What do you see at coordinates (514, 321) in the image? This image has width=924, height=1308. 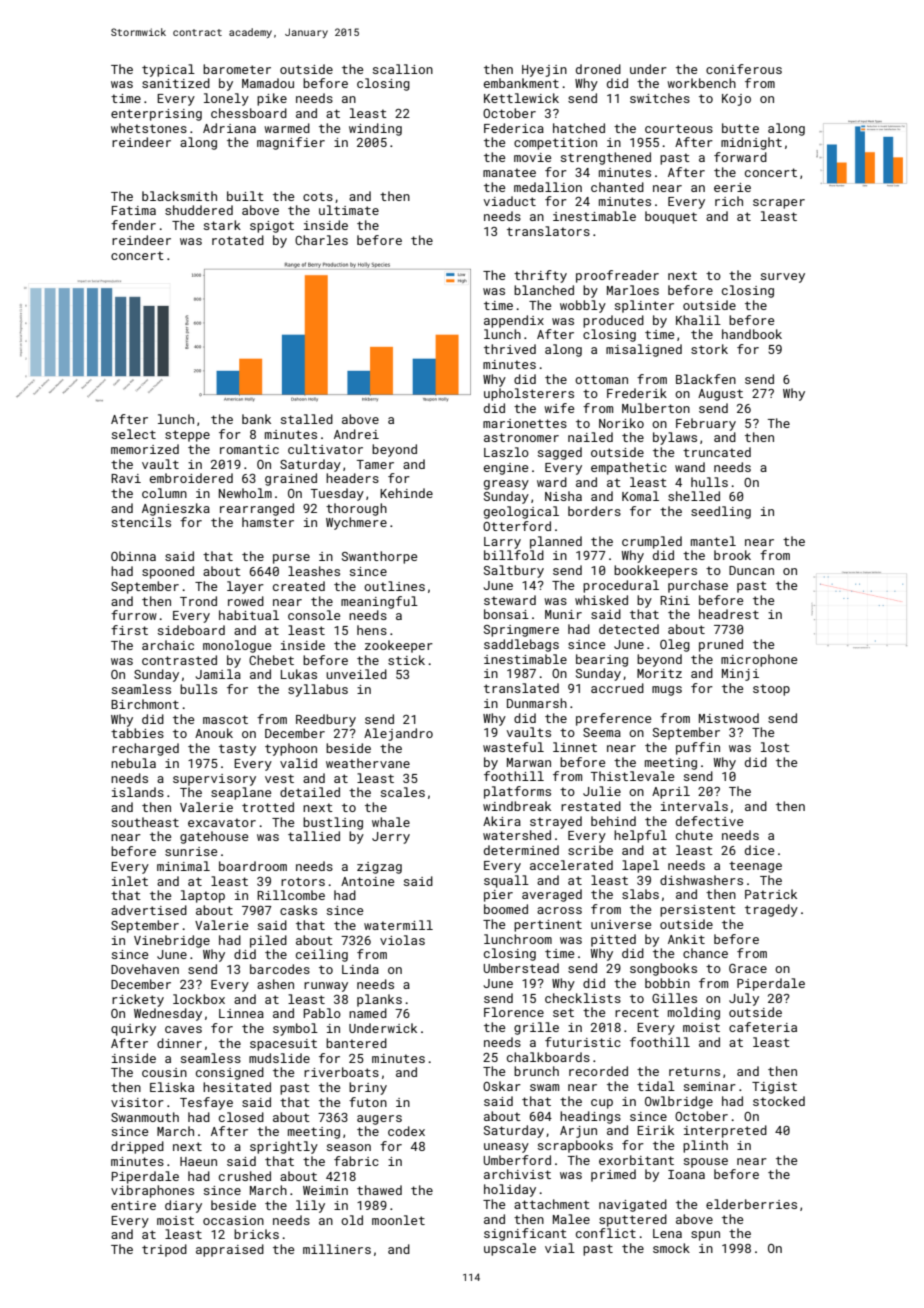 I see `appendix` at bounding box center [514, 321].
